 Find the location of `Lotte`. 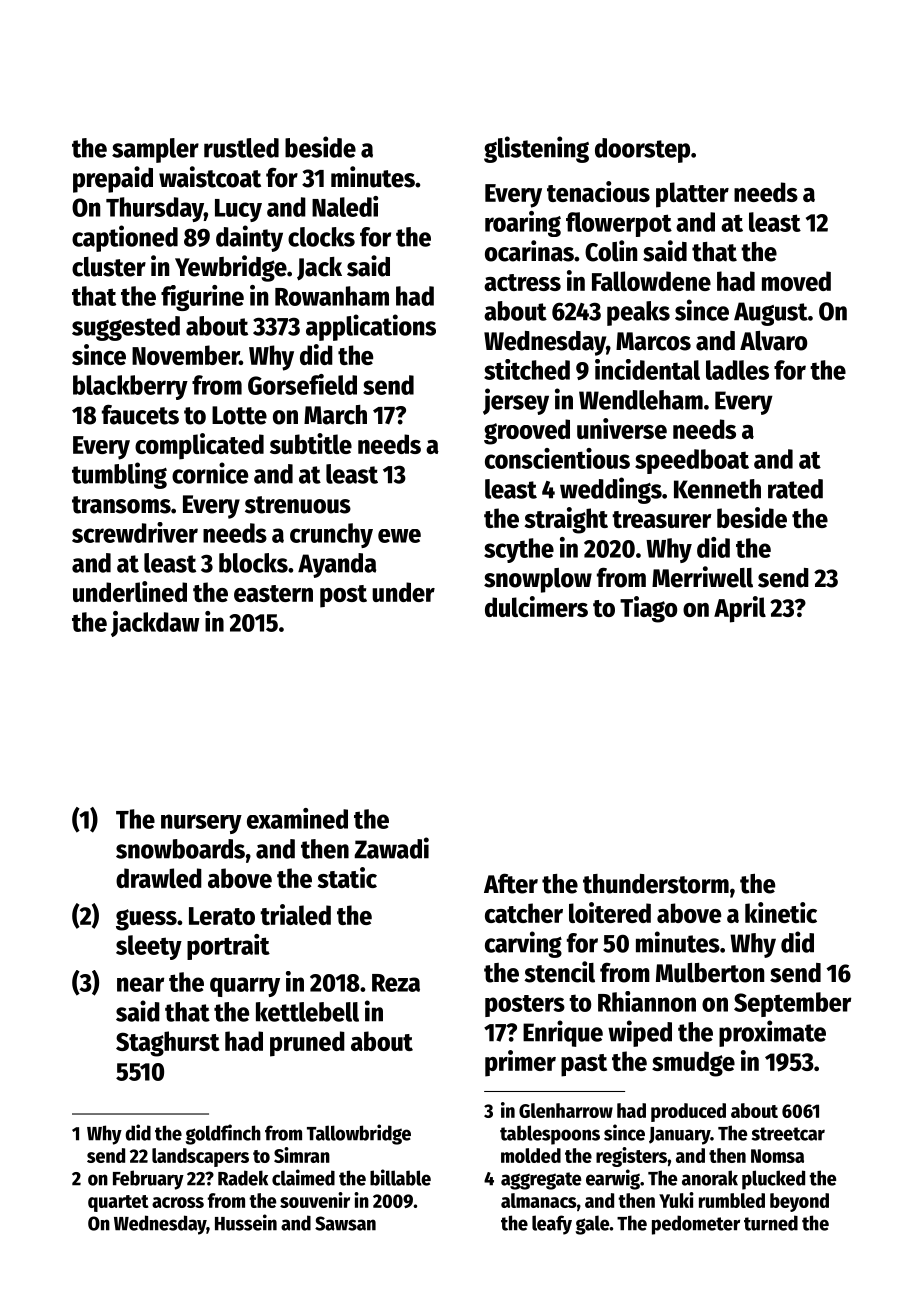

Lotte is located at coordinates (239, 415).
